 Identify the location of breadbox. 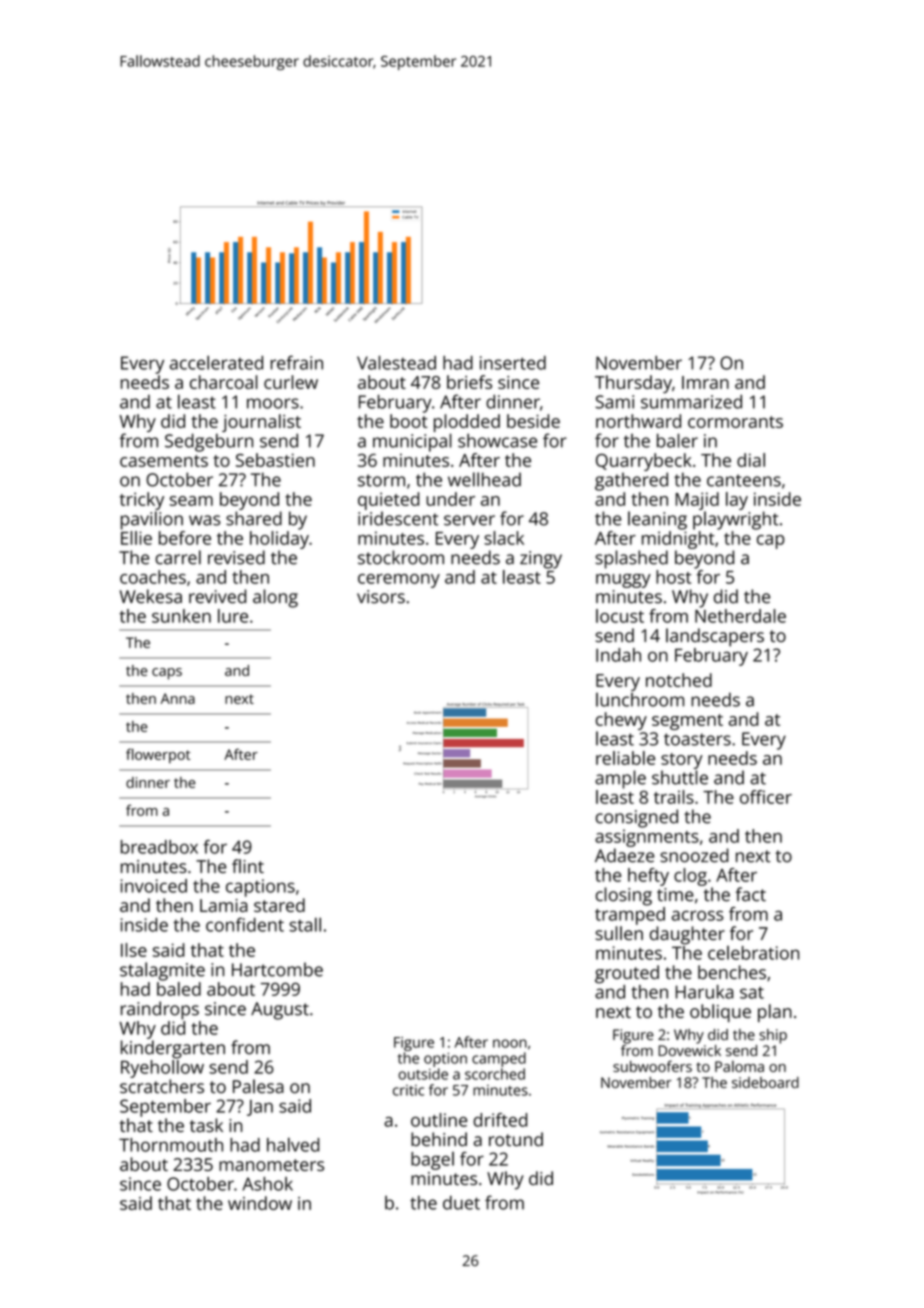
(159, 847).
